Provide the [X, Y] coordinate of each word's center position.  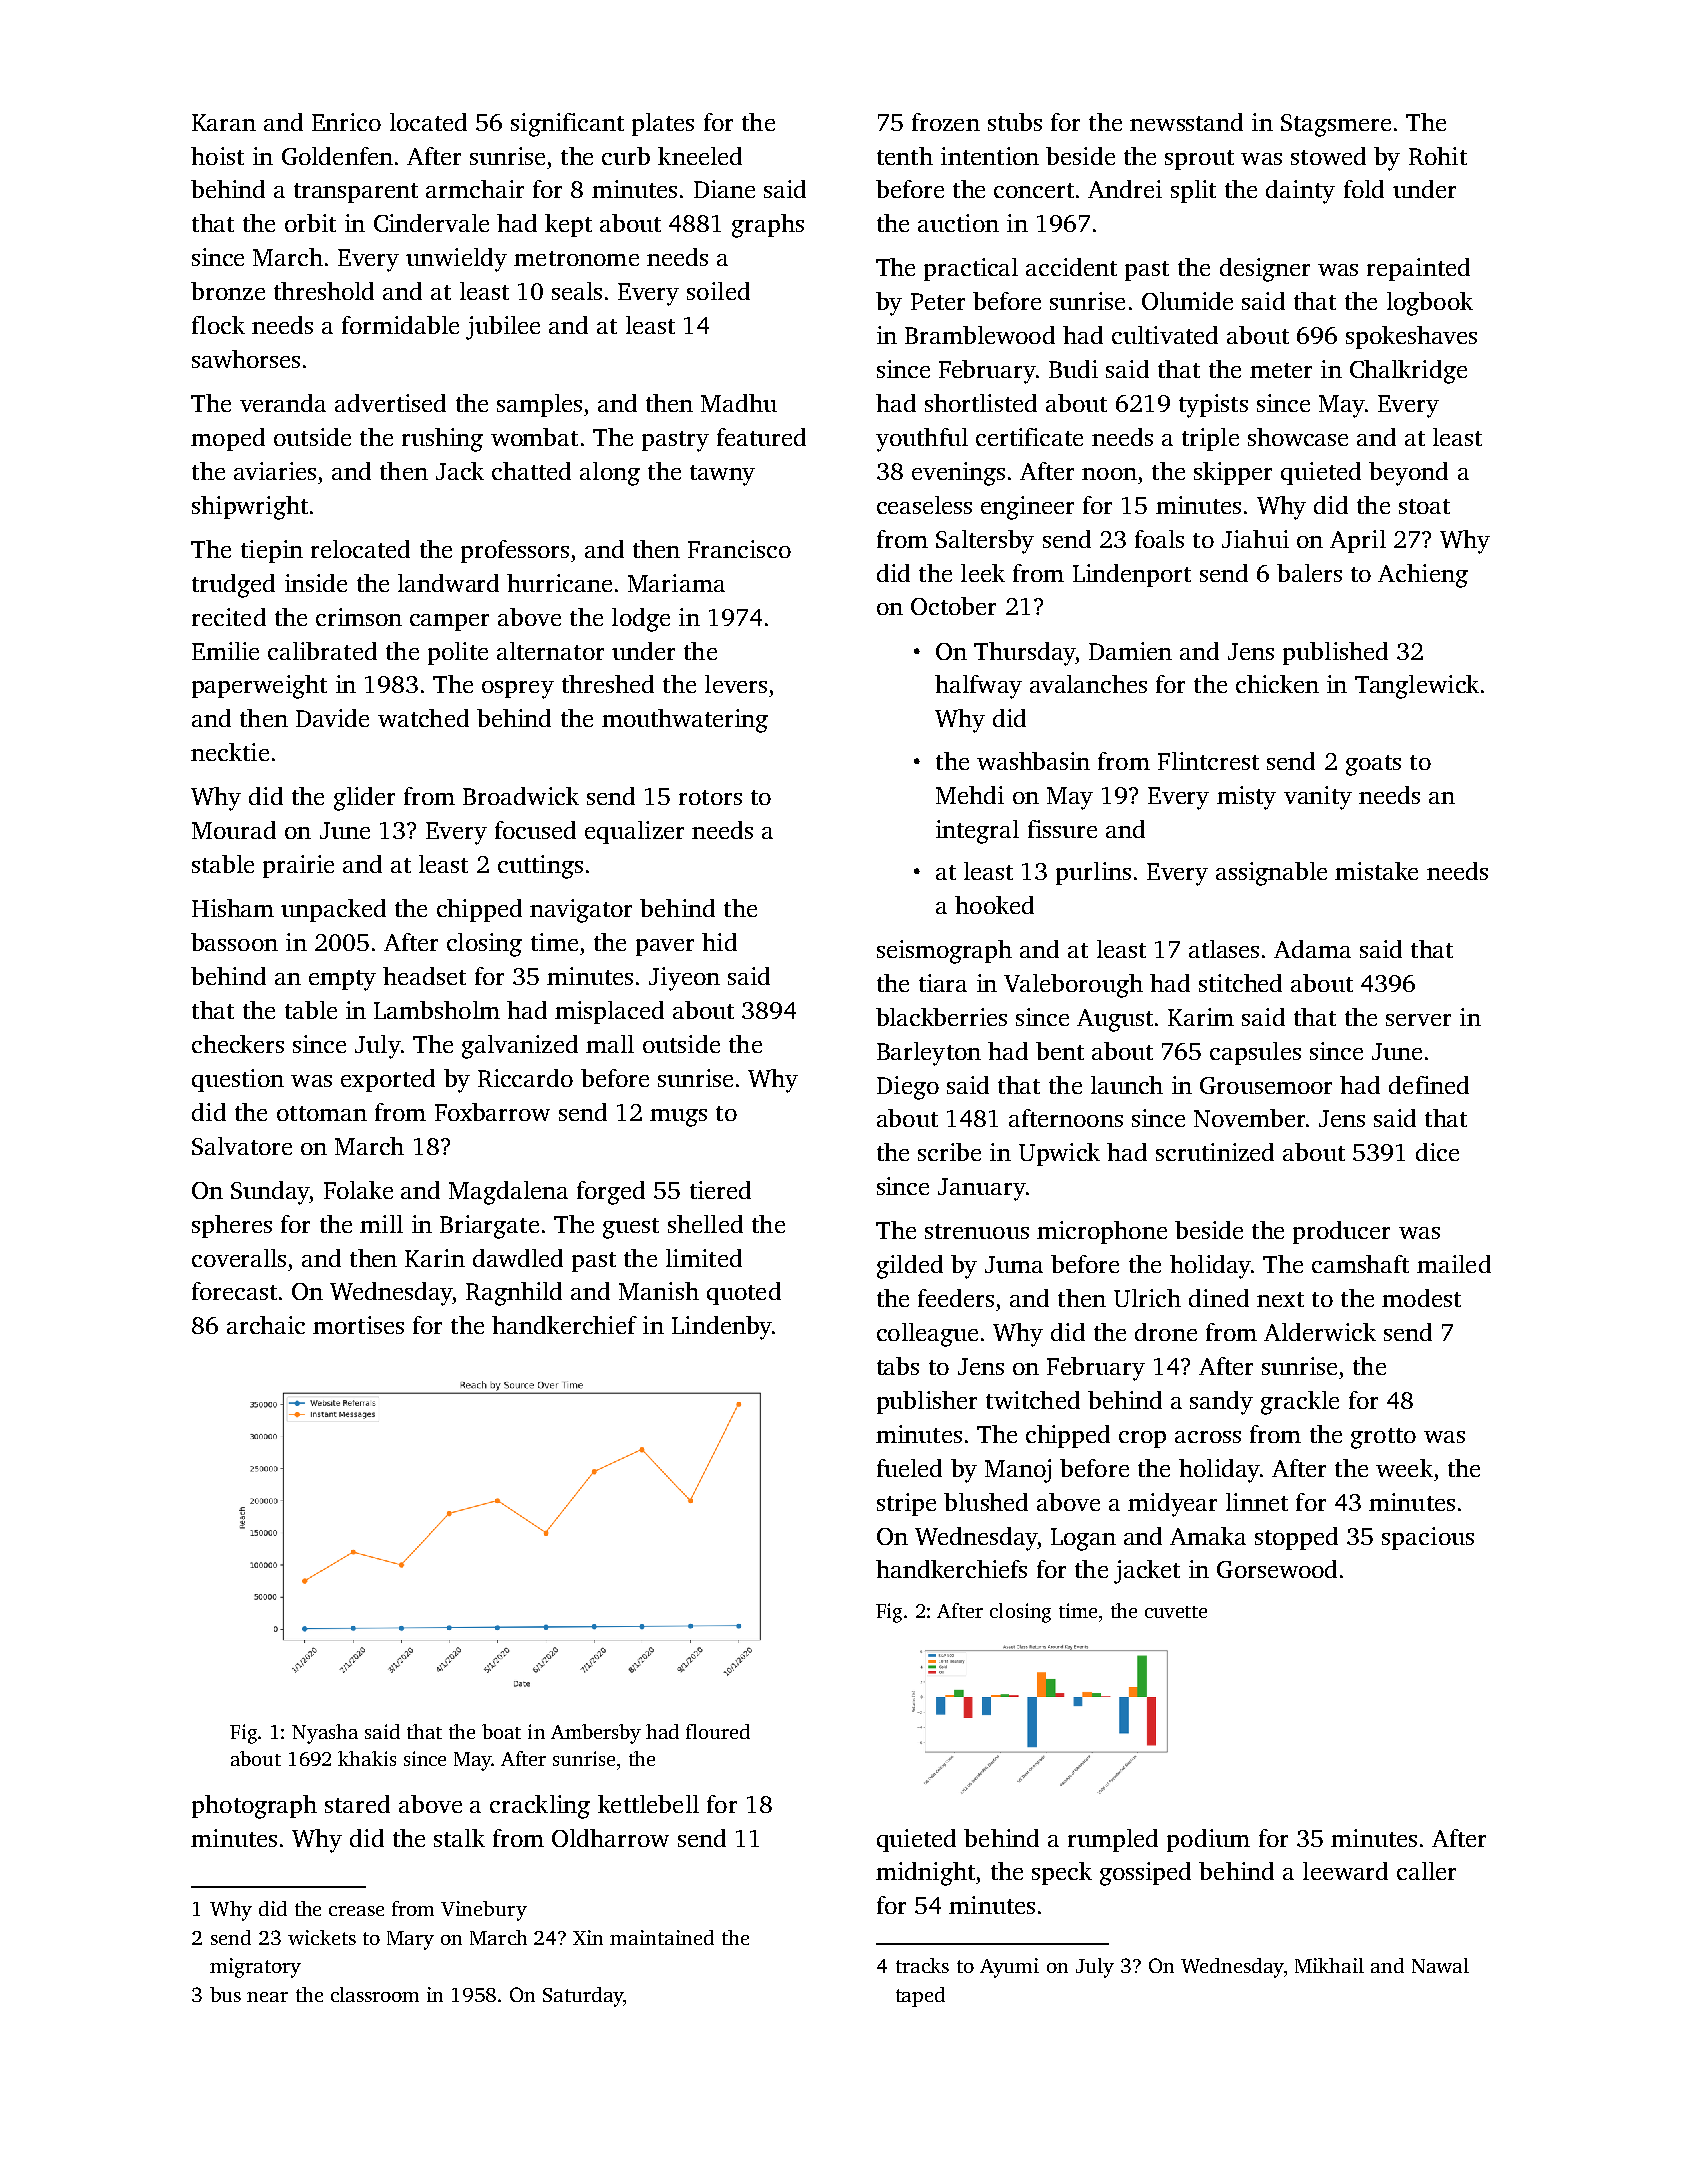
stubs [1015, 122]
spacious [1428, 1538]
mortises [358, 1325]
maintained [662, 1937]
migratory [255, 1968]
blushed [986, 1502]
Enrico [346, 122]
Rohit [1438, 156]
